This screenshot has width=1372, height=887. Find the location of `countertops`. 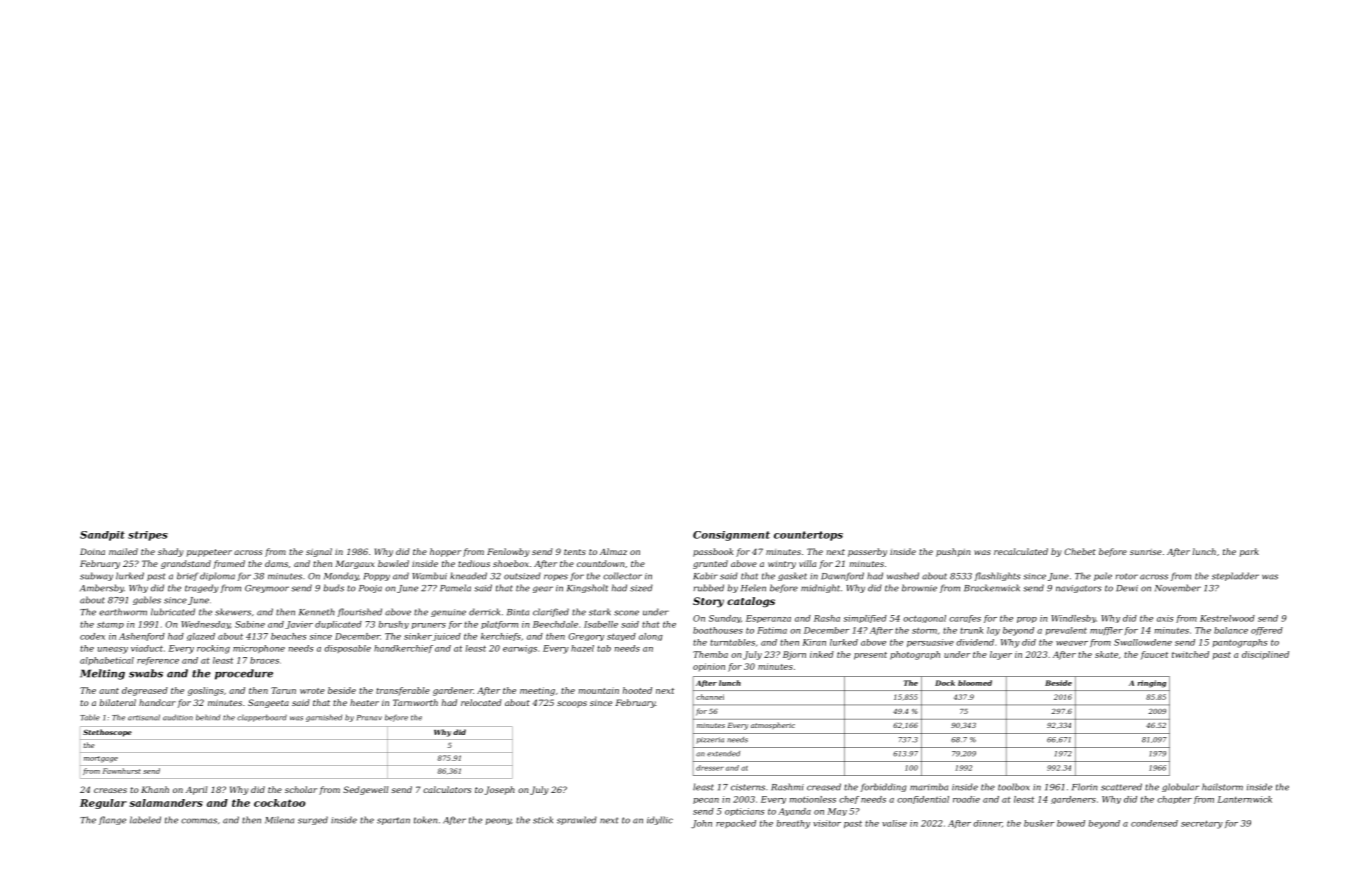

countertops is located at coordinates (808, 536).
